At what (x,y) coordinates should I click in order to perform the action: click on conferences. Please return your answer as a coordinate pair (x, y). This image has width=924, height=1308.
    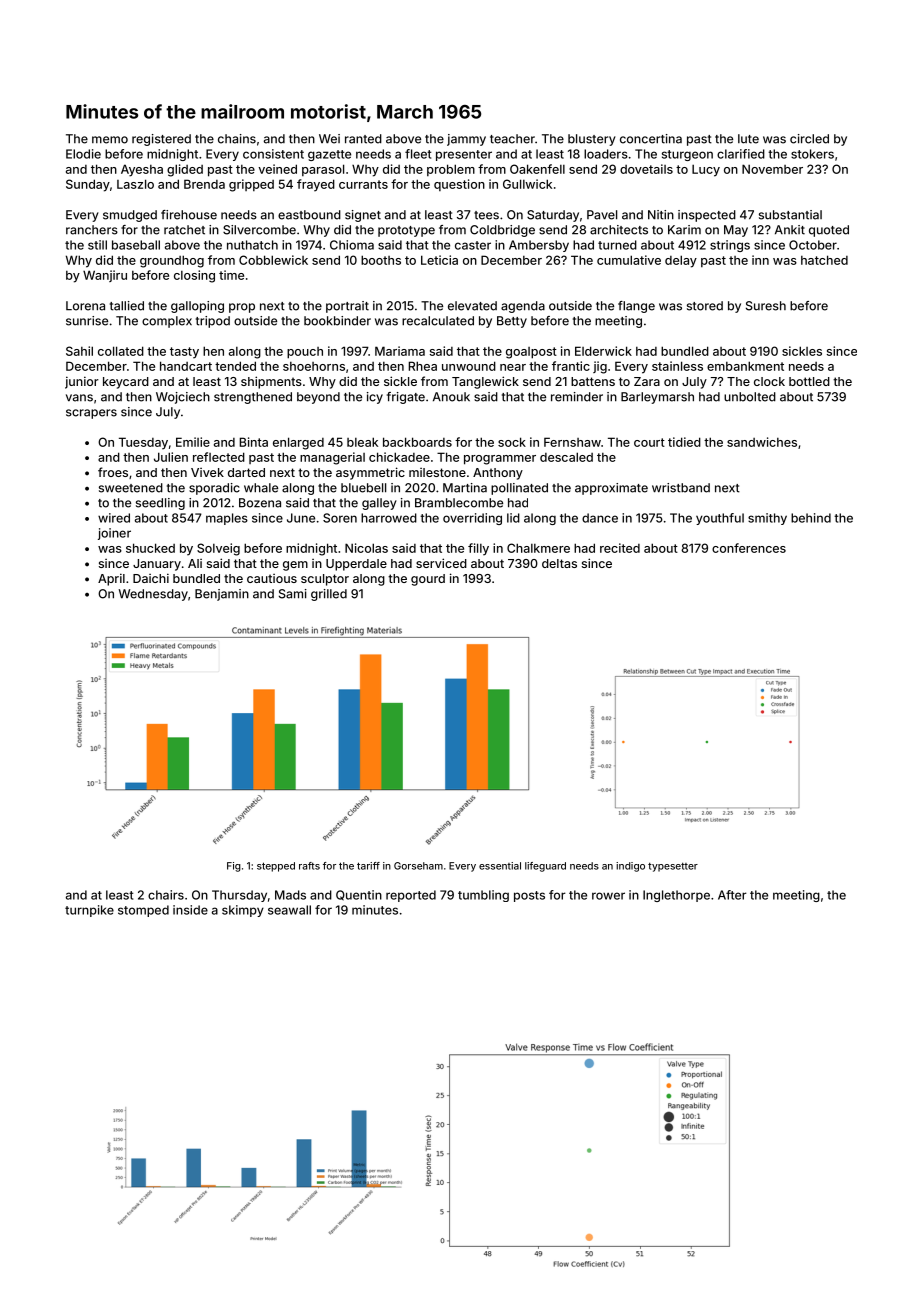
    Looking at the image, I should click on (749, 548).
